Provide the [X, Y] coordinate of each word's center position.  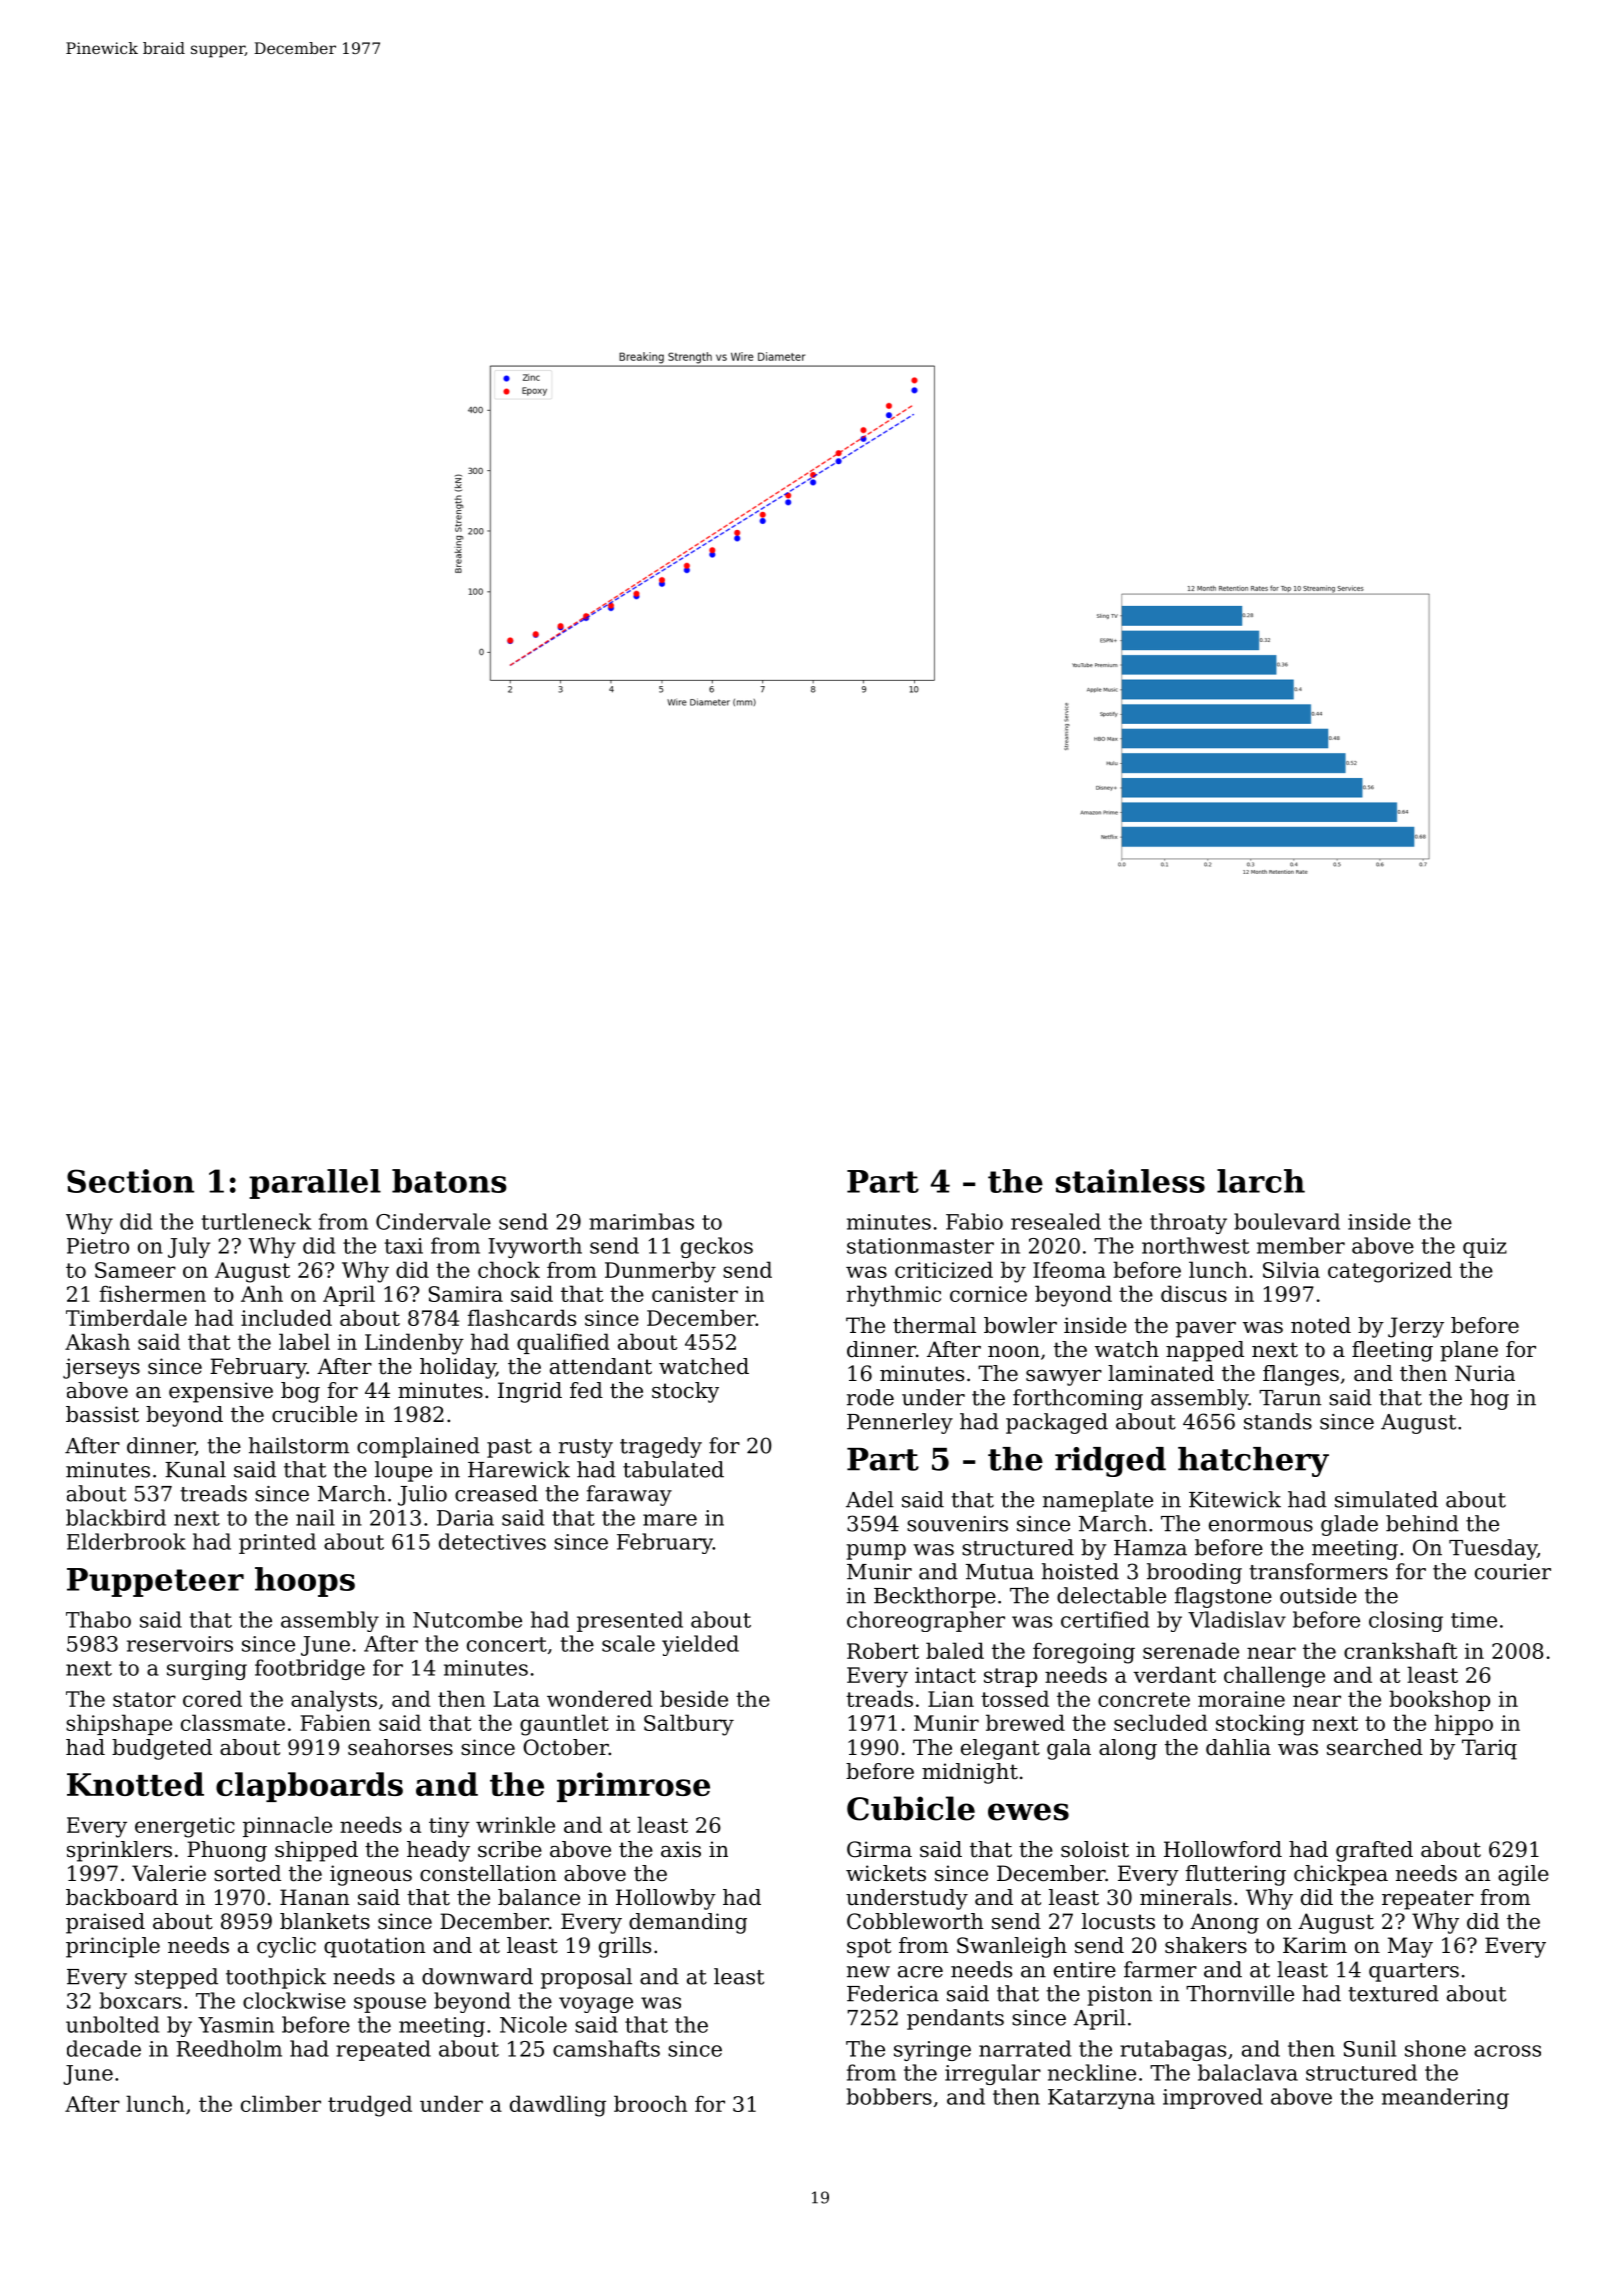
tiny [449, 1827]
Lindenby [414, 1344]
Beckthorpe [935, 1597]
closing [1406, 1621]
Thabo [98, 1619]
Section [130, 1181]
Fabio [974, 1221]
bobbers [889, 2096]
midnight [970, 1773]
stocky [685, 1392]
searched [1375, 1747]
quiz [1485, 1248]
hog [1489, 1399]
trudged [370, 2106]
